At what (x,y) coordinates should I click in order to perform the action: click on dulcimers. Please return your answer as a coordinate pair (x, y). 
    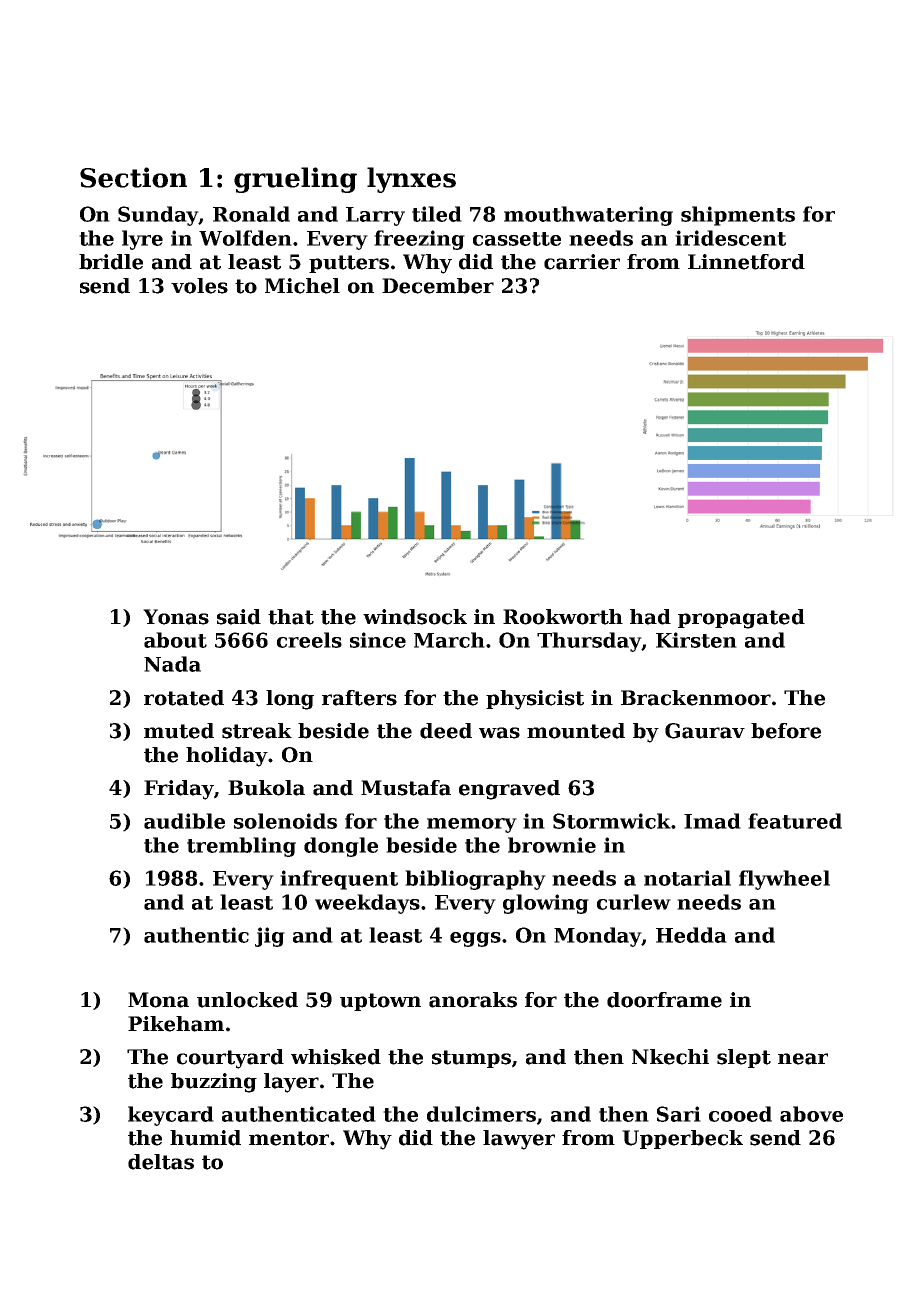
    Looking at the image, I should click on (481, 1114).
